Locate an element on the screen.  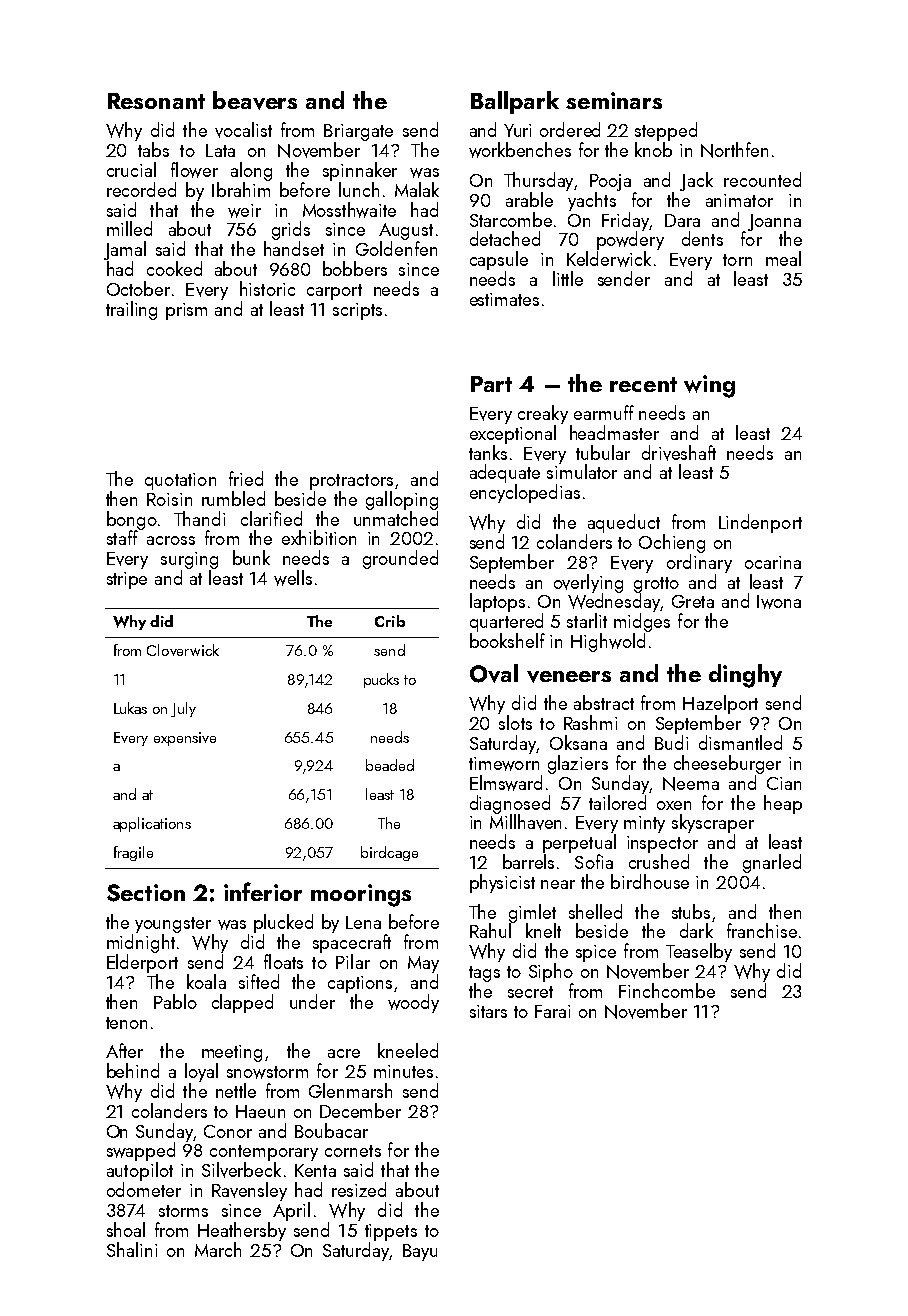
shoal is located at coordinates (126, 1229).
